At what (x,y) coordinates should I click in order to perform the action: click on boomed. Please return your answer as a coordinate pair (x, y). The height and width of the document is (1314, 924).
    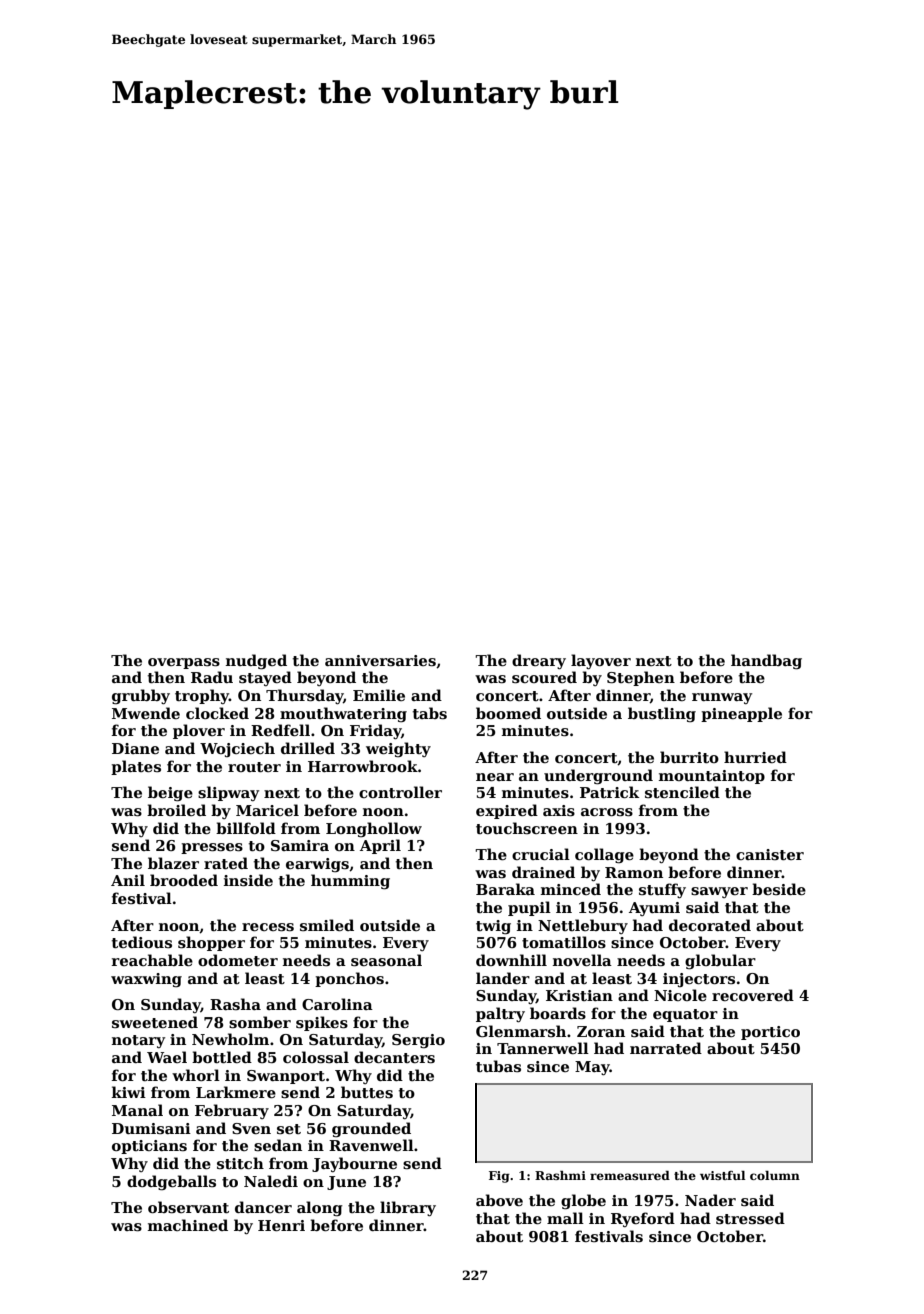
    Looking at the image, I should click on (508, 713).
